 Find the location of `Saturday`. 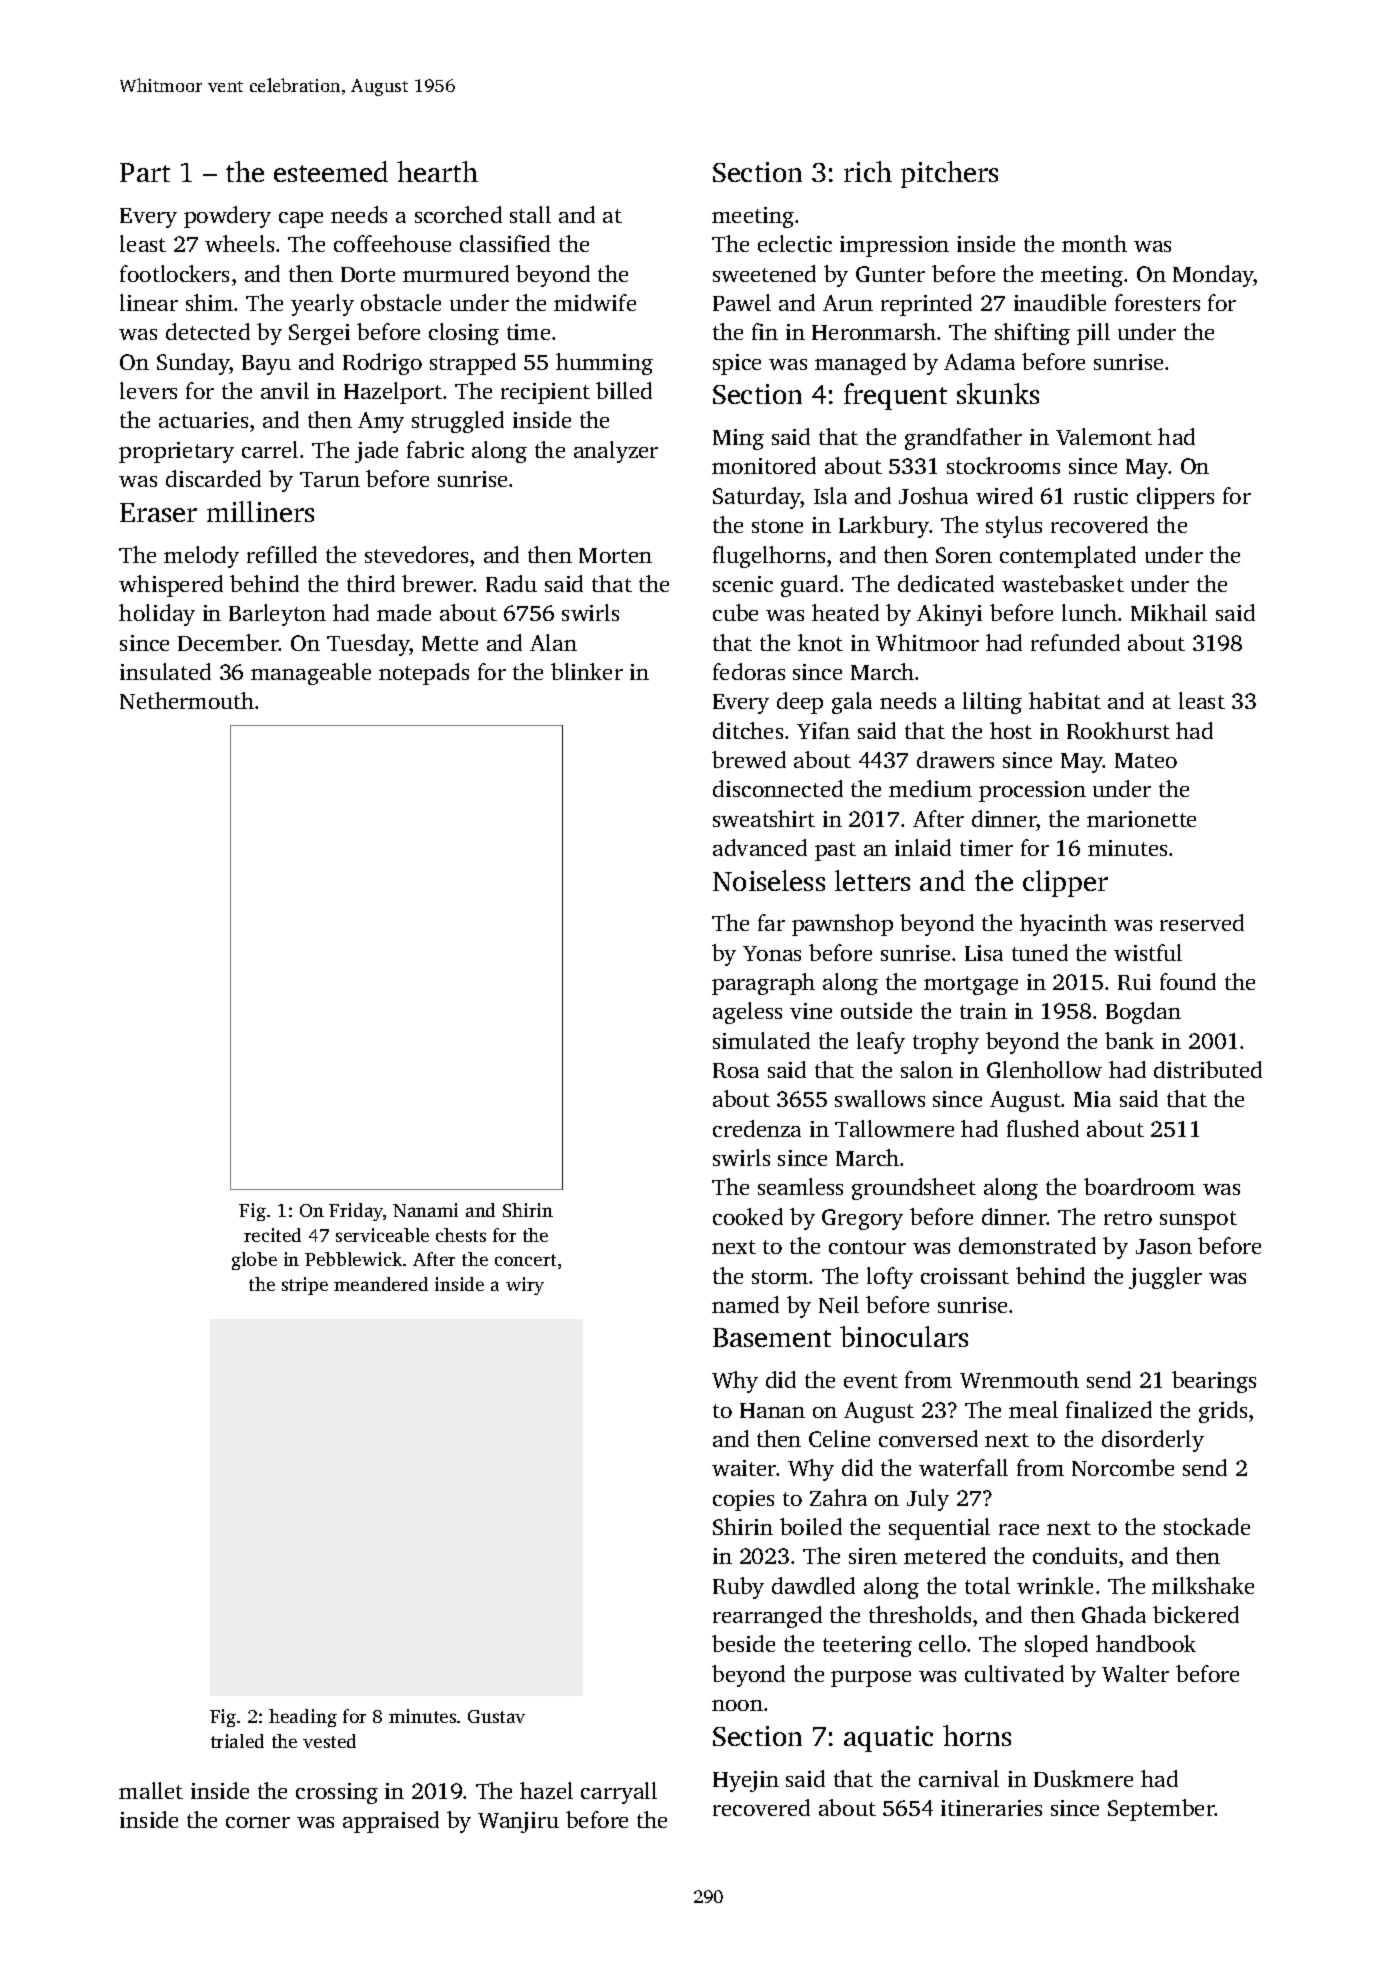

Saturday is located at coordinates (757, 498).
